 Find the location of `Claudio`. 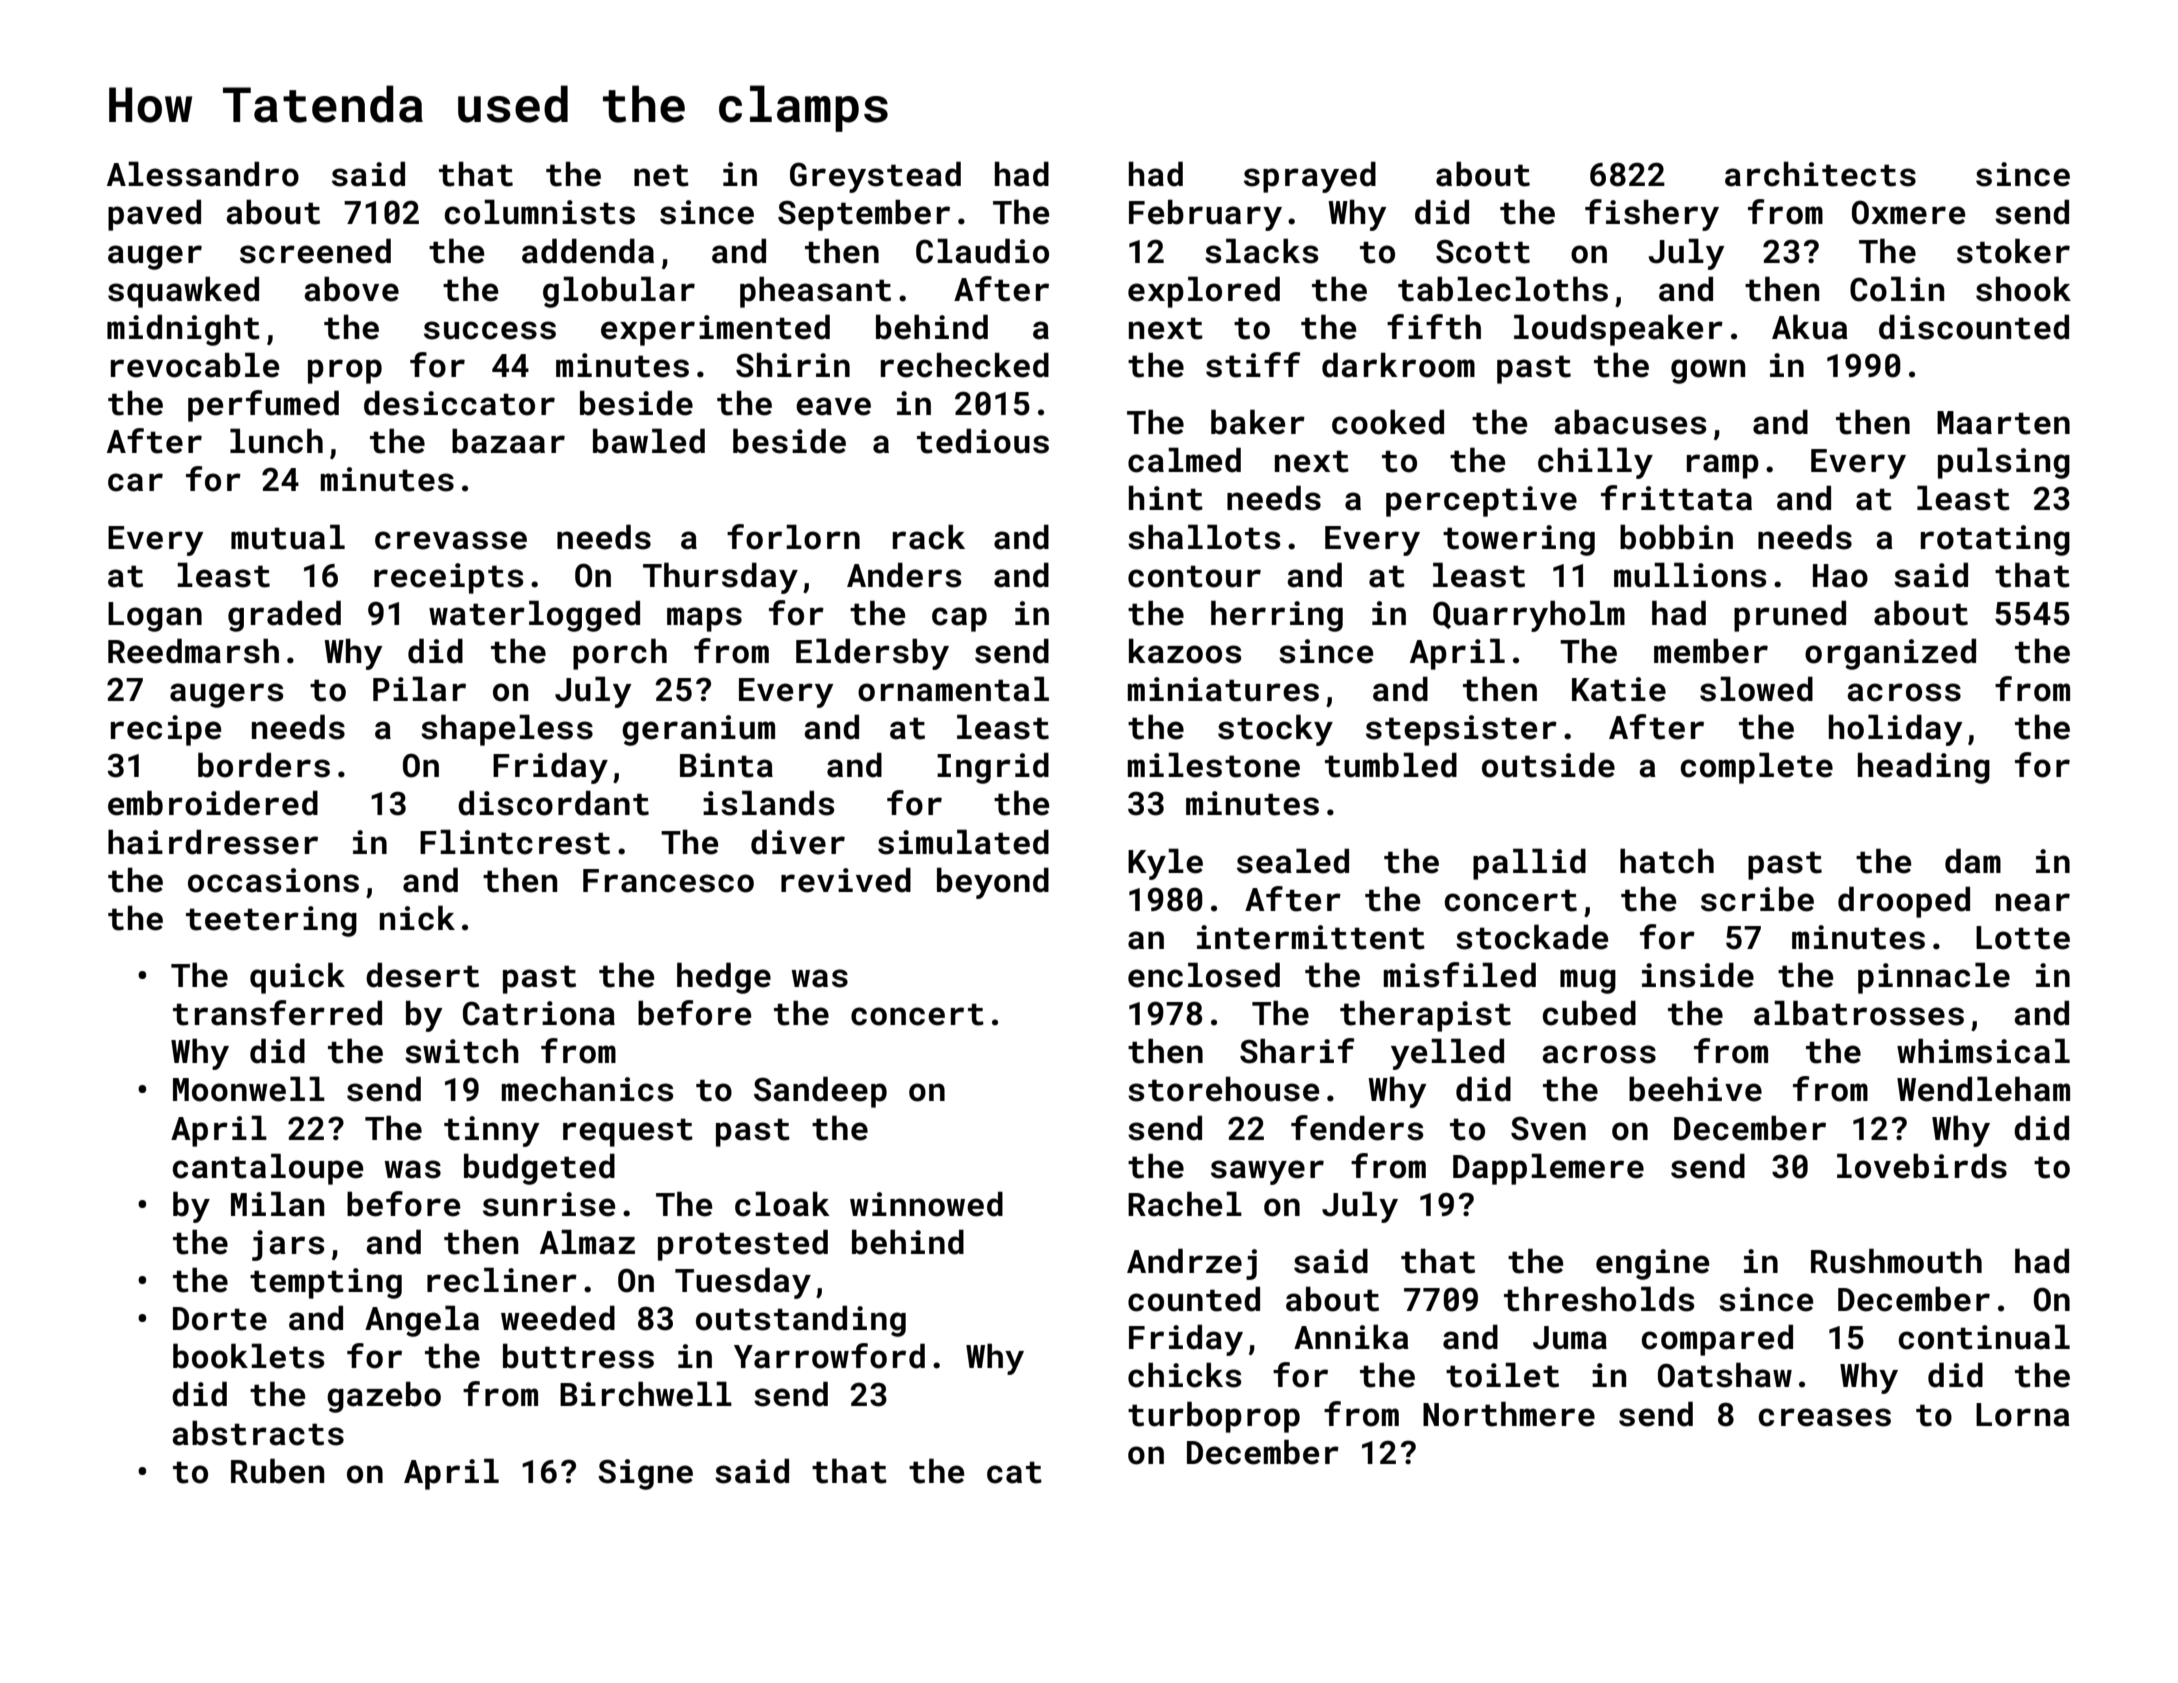

Claudio is located at coordinates (982, 251).
